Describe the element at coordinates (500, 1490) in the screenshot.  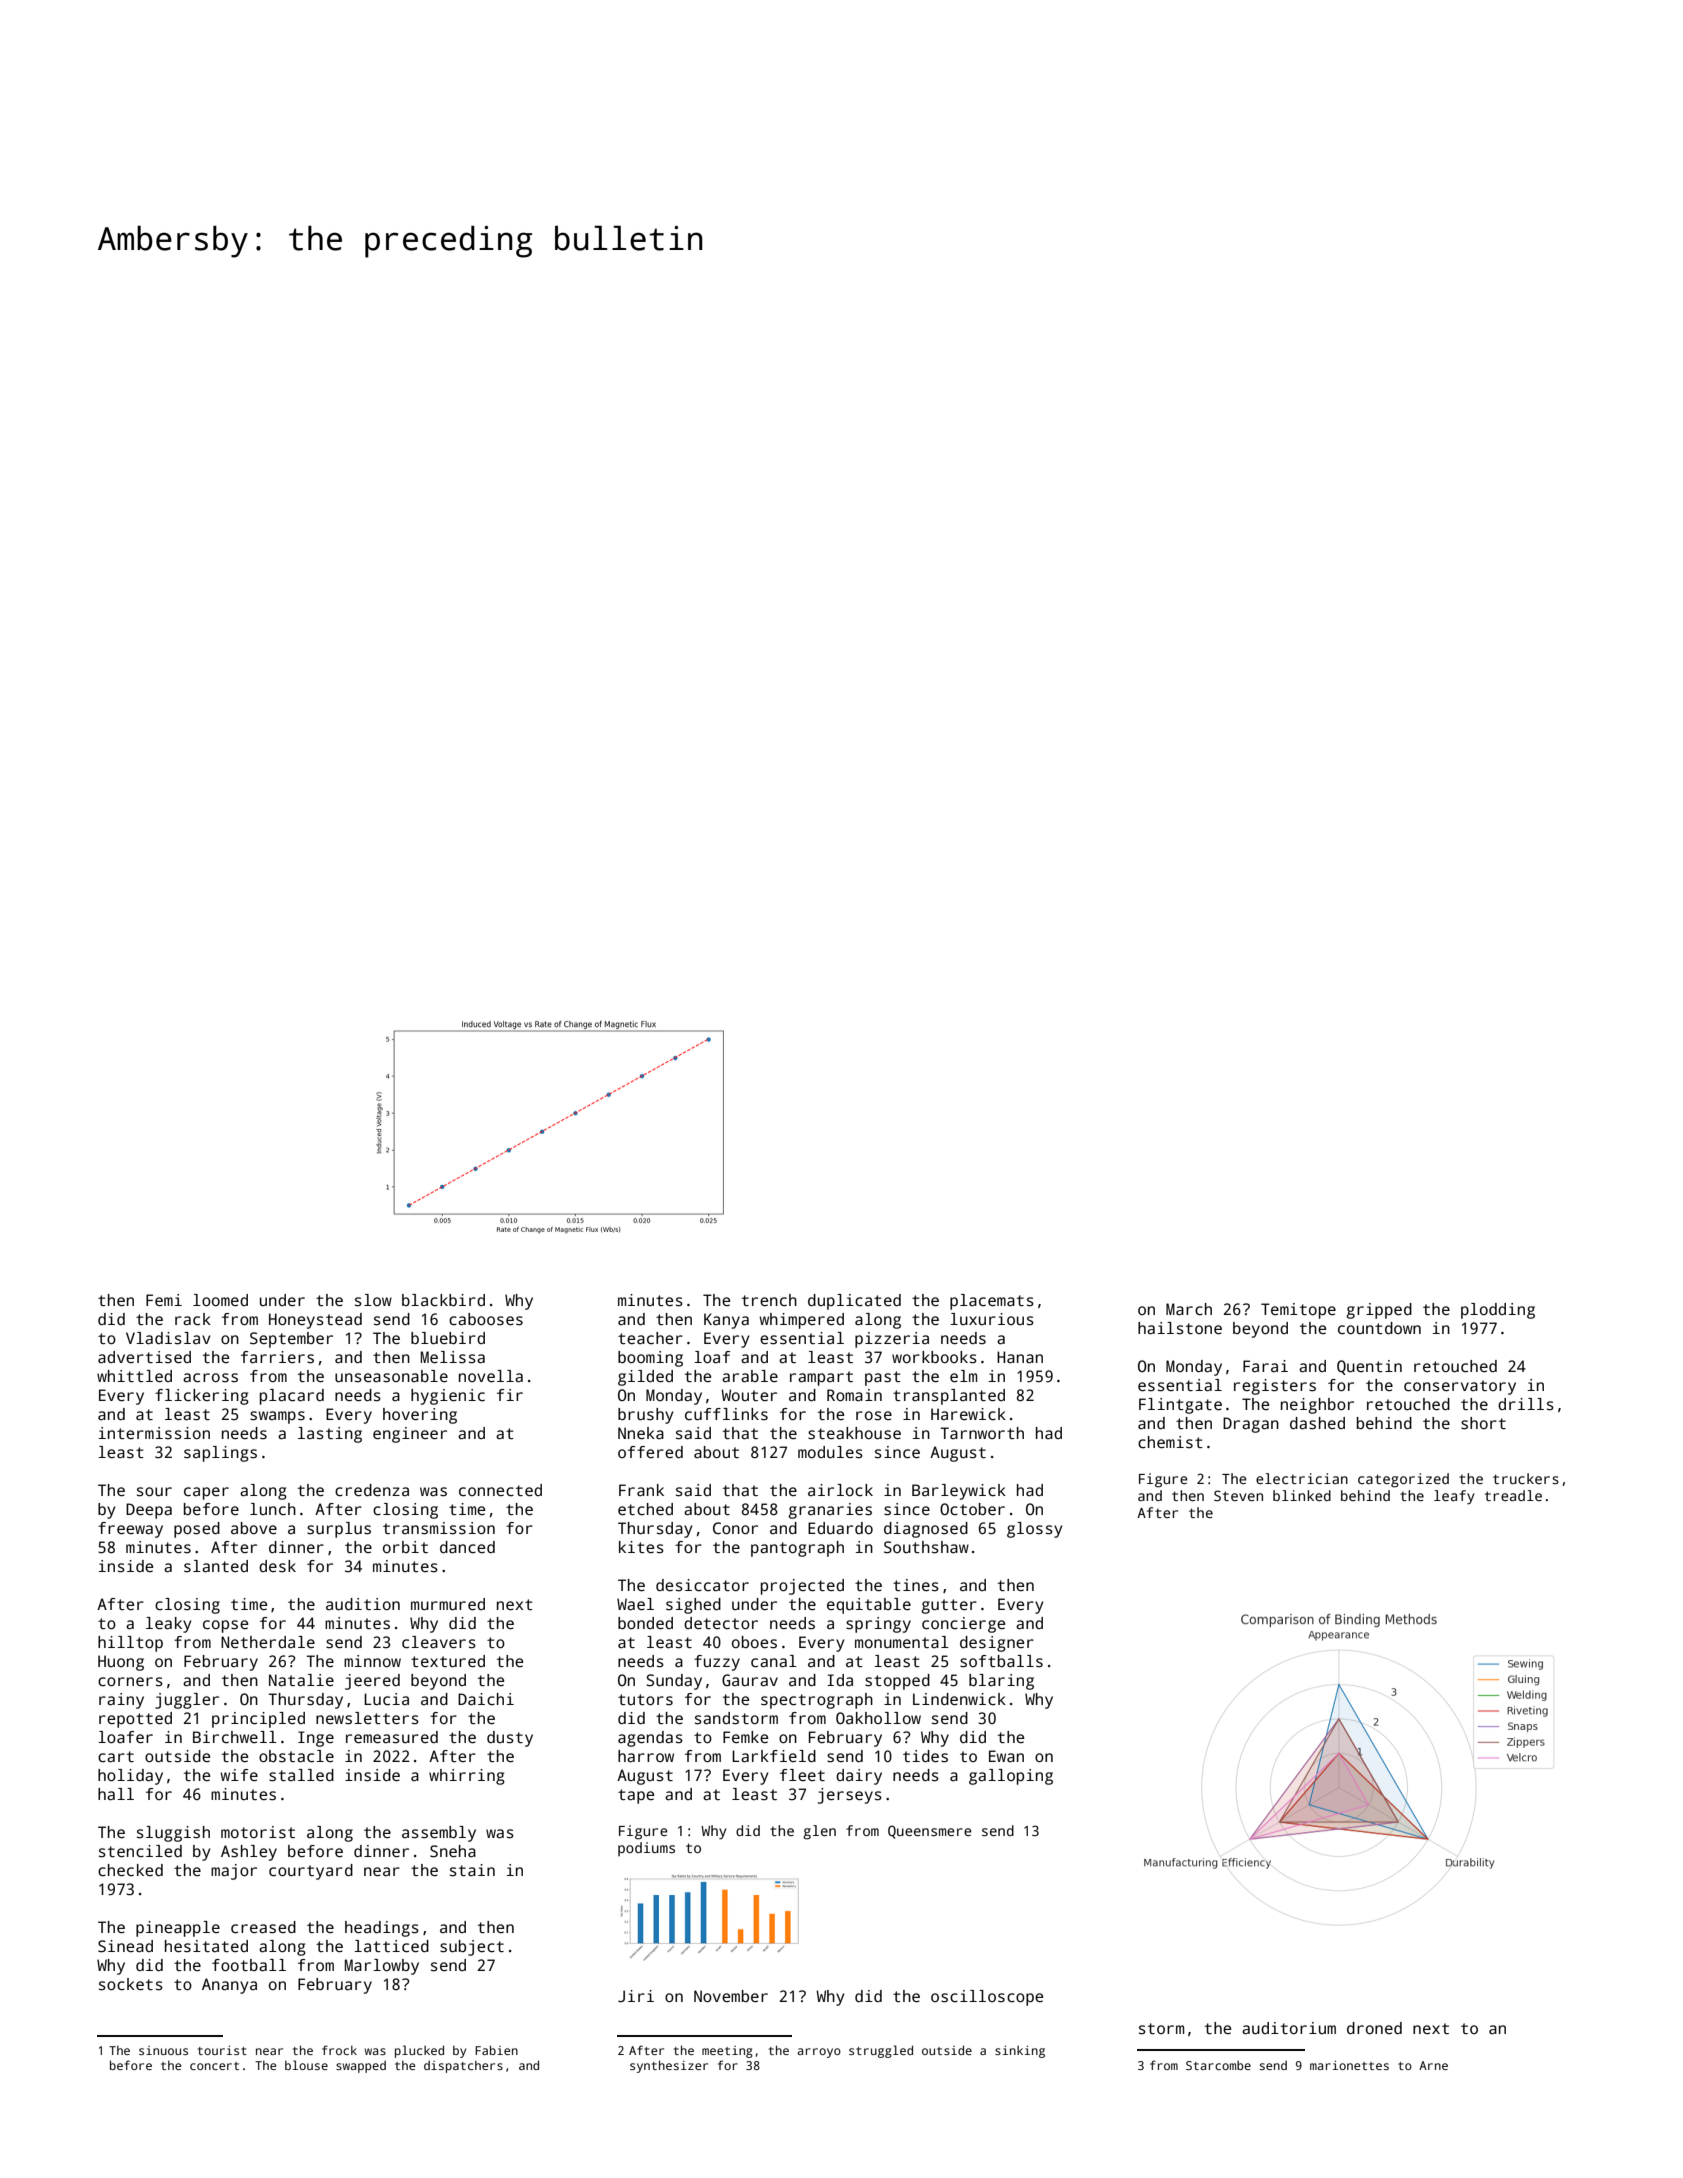
I see `connected` at that location.
